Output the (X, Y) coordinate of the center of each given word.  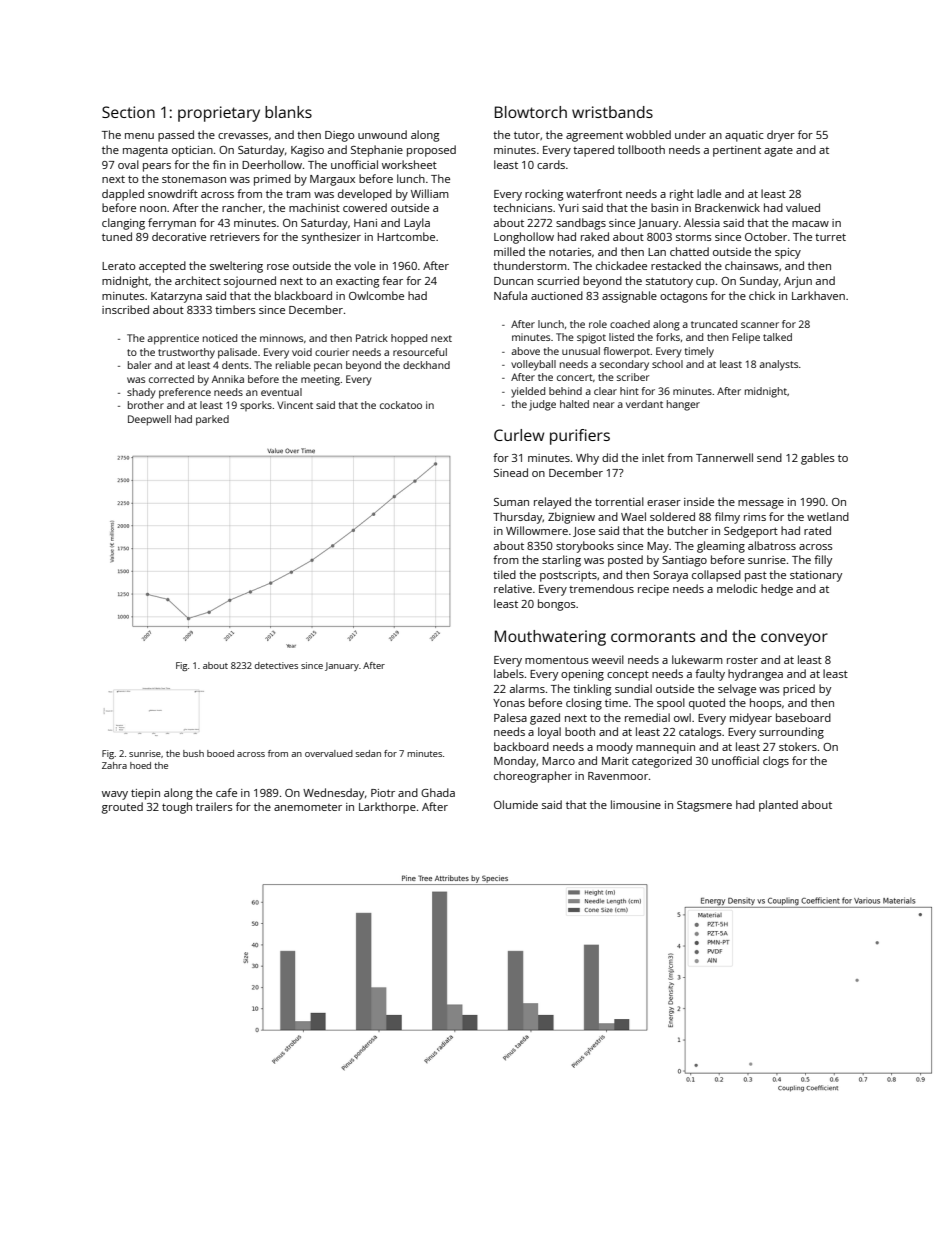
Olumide (516, 804)
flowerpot (627, 352)
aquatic (744, 136)
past (756, 576)
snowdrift (173, 193)
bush (193, 753)
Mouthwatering (550, 638)
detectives (276, 665)
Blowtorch (531, 112)
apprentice (173, 339)
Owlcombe (376, 295)
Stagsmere (704, 806)
